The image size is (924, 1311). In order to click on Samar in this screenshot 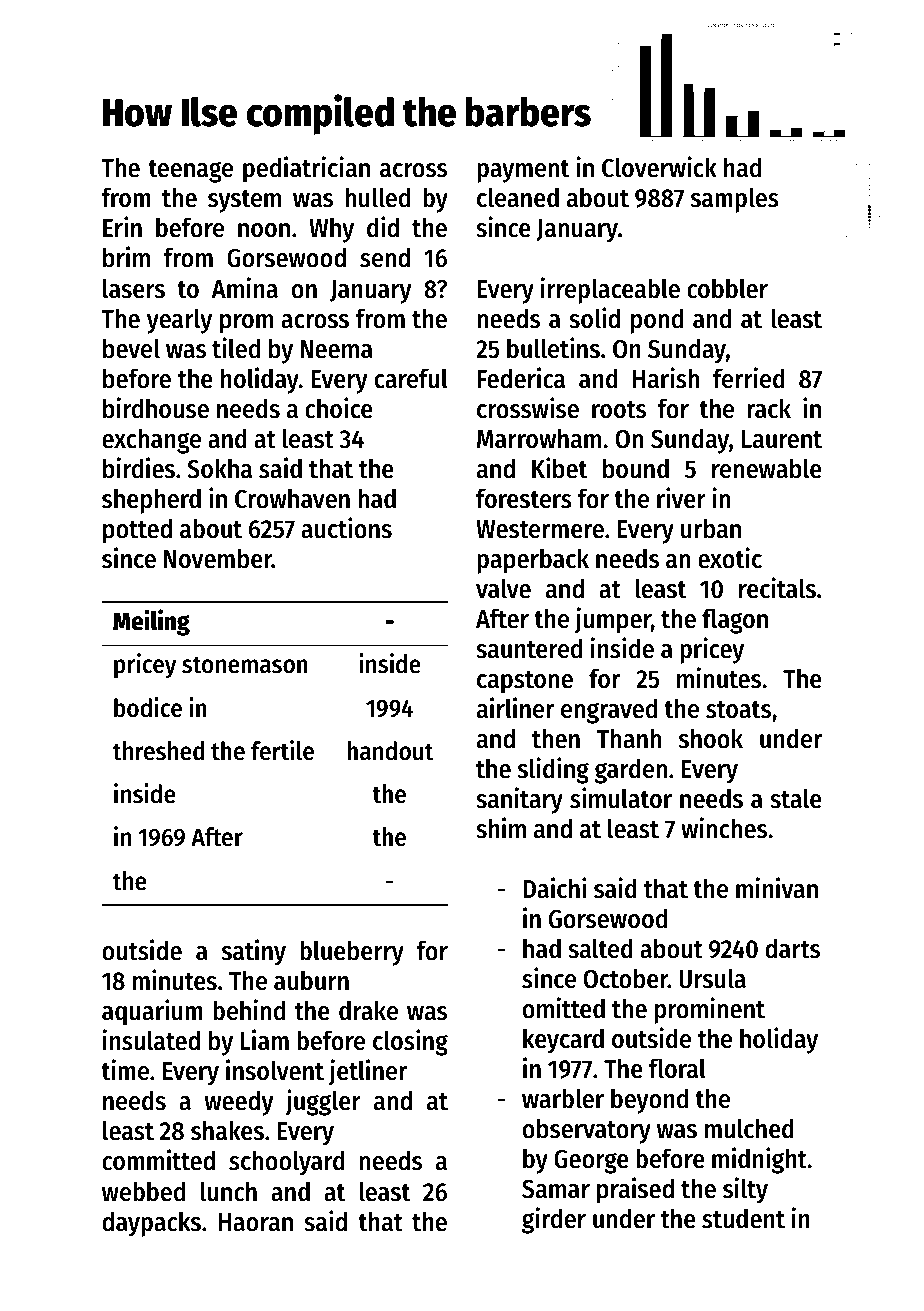, I will do `click(556, 1189)`.
